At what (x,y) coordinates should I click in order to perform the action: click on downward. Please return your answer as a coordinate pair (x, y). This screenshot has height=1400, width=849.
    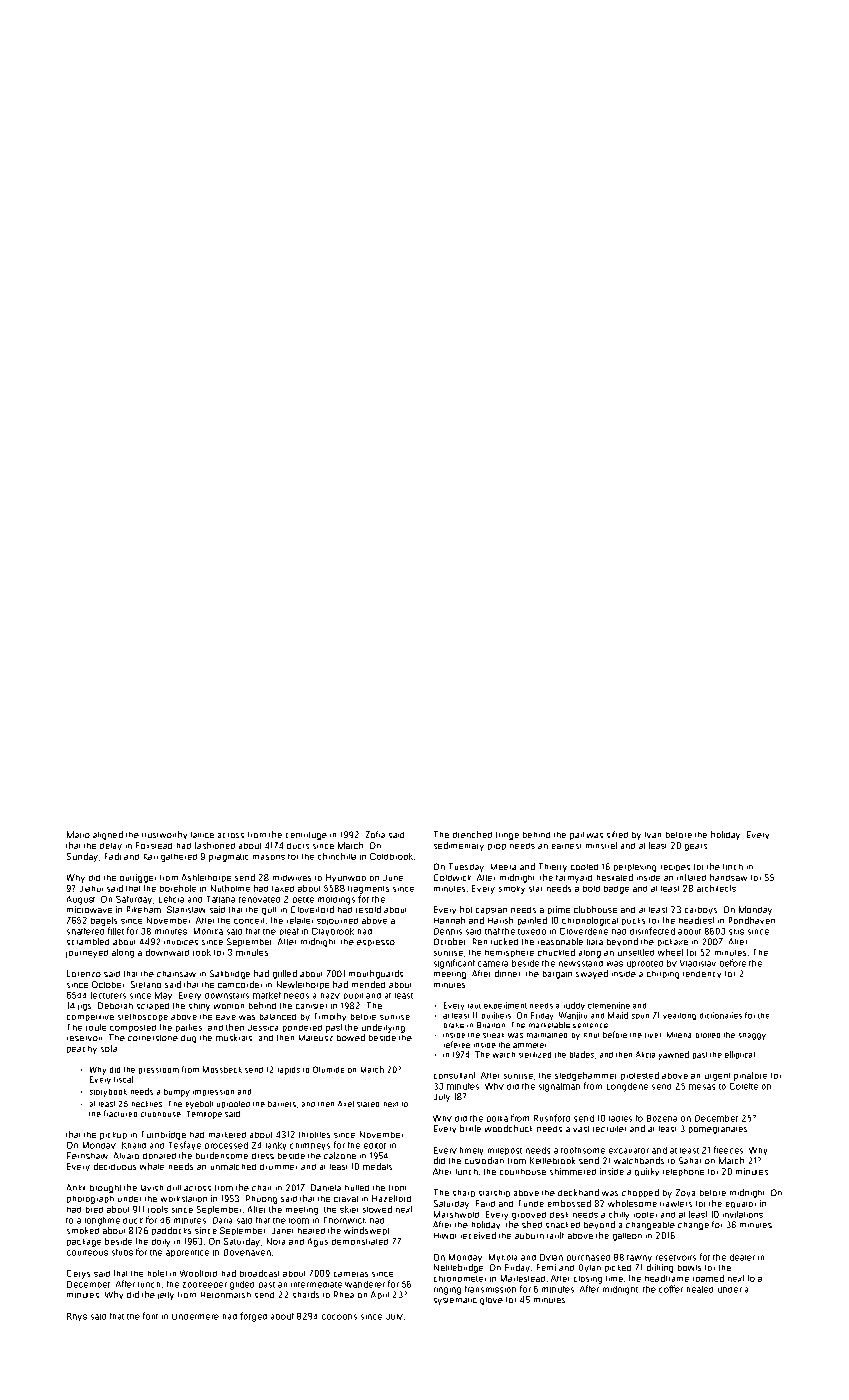
    Looking at the image, I should click on (167, 952).
